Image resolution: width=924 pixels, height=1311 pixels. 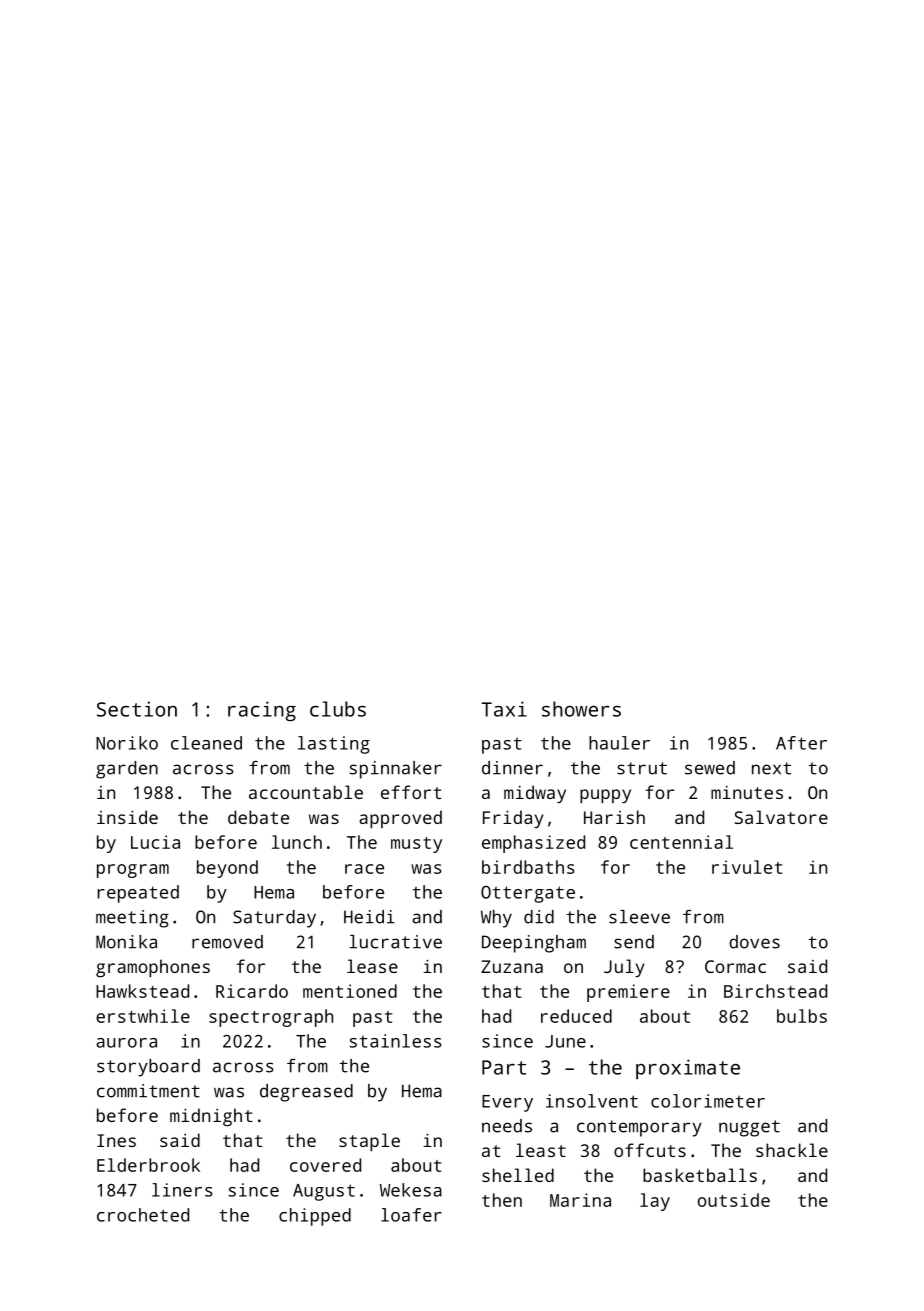 I want to click on Section, so click(x=137, y=709).
